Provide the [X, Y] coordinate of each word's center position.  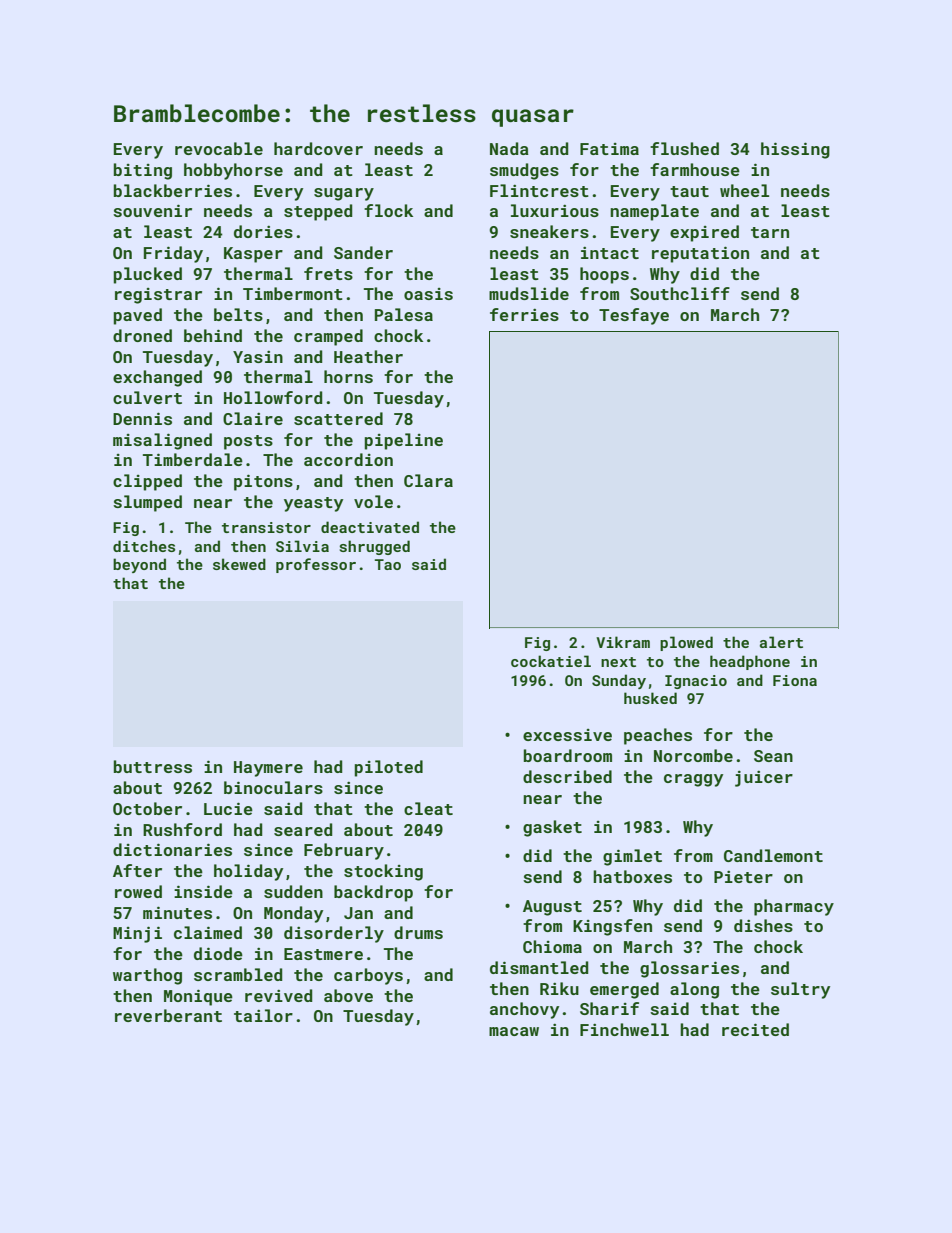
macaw [514, 1031]
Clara [428, 480]
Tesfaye [634, 316]
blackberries [173, 190]
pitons [263, 482]
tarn [770, 232]
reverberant [168, 1015]
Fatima [609, 149]
